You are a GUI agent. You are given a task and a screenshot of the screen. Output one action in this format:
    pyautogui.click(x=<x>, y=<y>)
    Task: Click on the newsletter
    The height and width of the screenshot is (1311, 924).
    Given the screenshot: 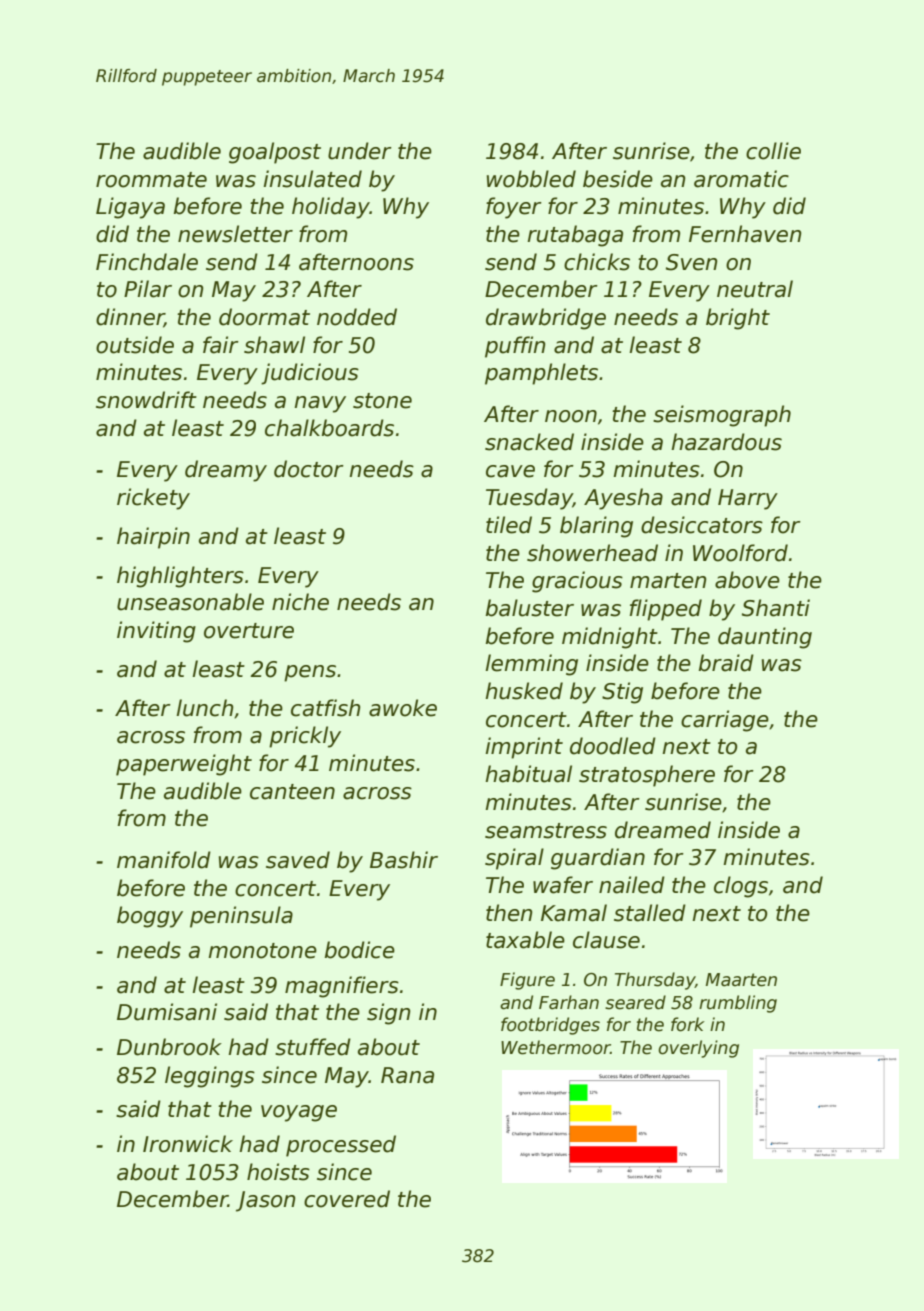 What is the action you would take?
    pyautogui.click(x=235, y=234)
